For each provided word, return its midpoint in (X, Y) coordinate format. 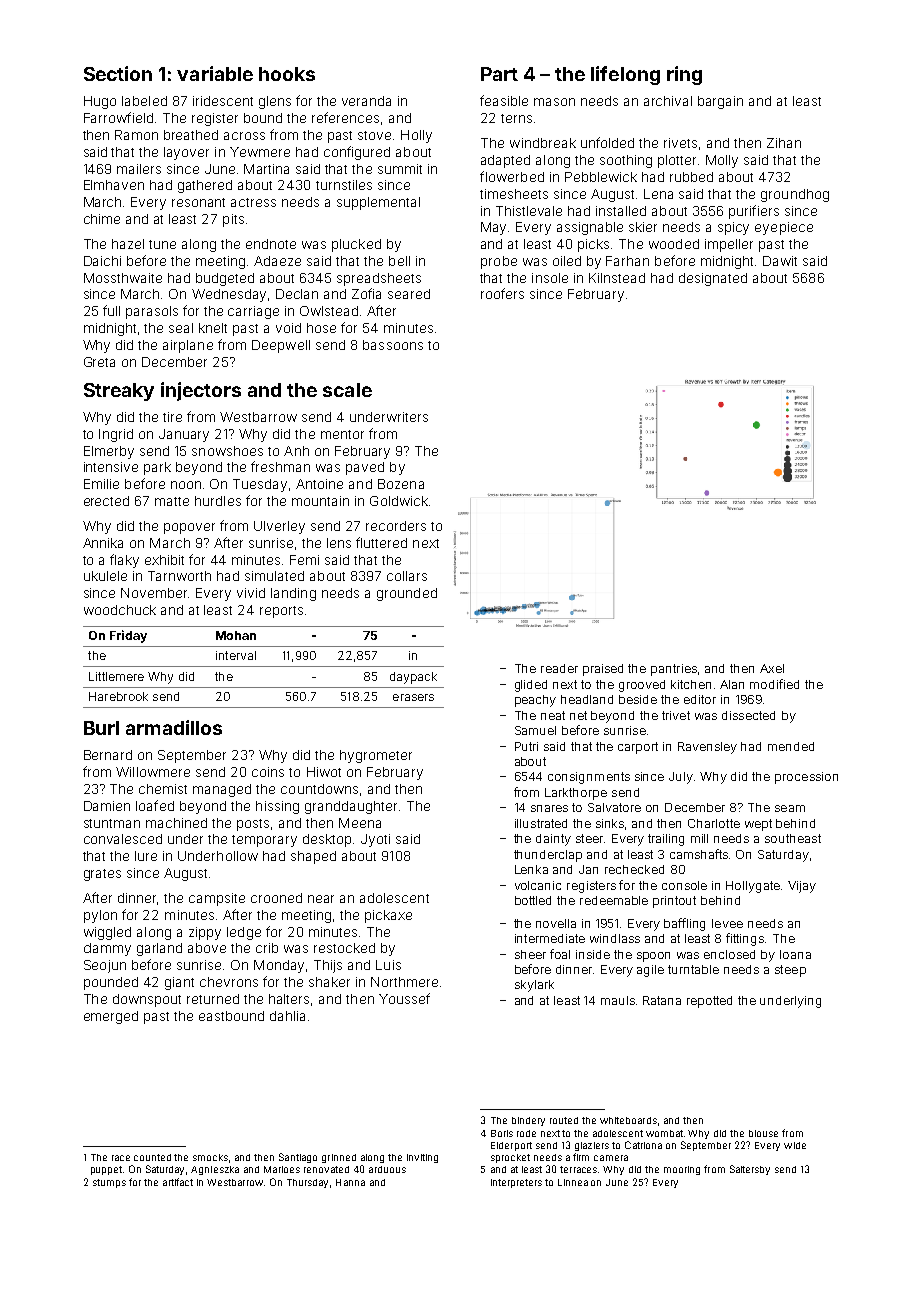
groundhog (795, 195)
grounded (407, 594)
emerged (111, 1017)
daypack (413, 678)
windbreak (543, 143)
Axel (772, 668)
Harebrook (118, 696)
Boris (502, 1133)
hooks (287, 74)
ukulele (105, 576)
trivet (676, 715)
